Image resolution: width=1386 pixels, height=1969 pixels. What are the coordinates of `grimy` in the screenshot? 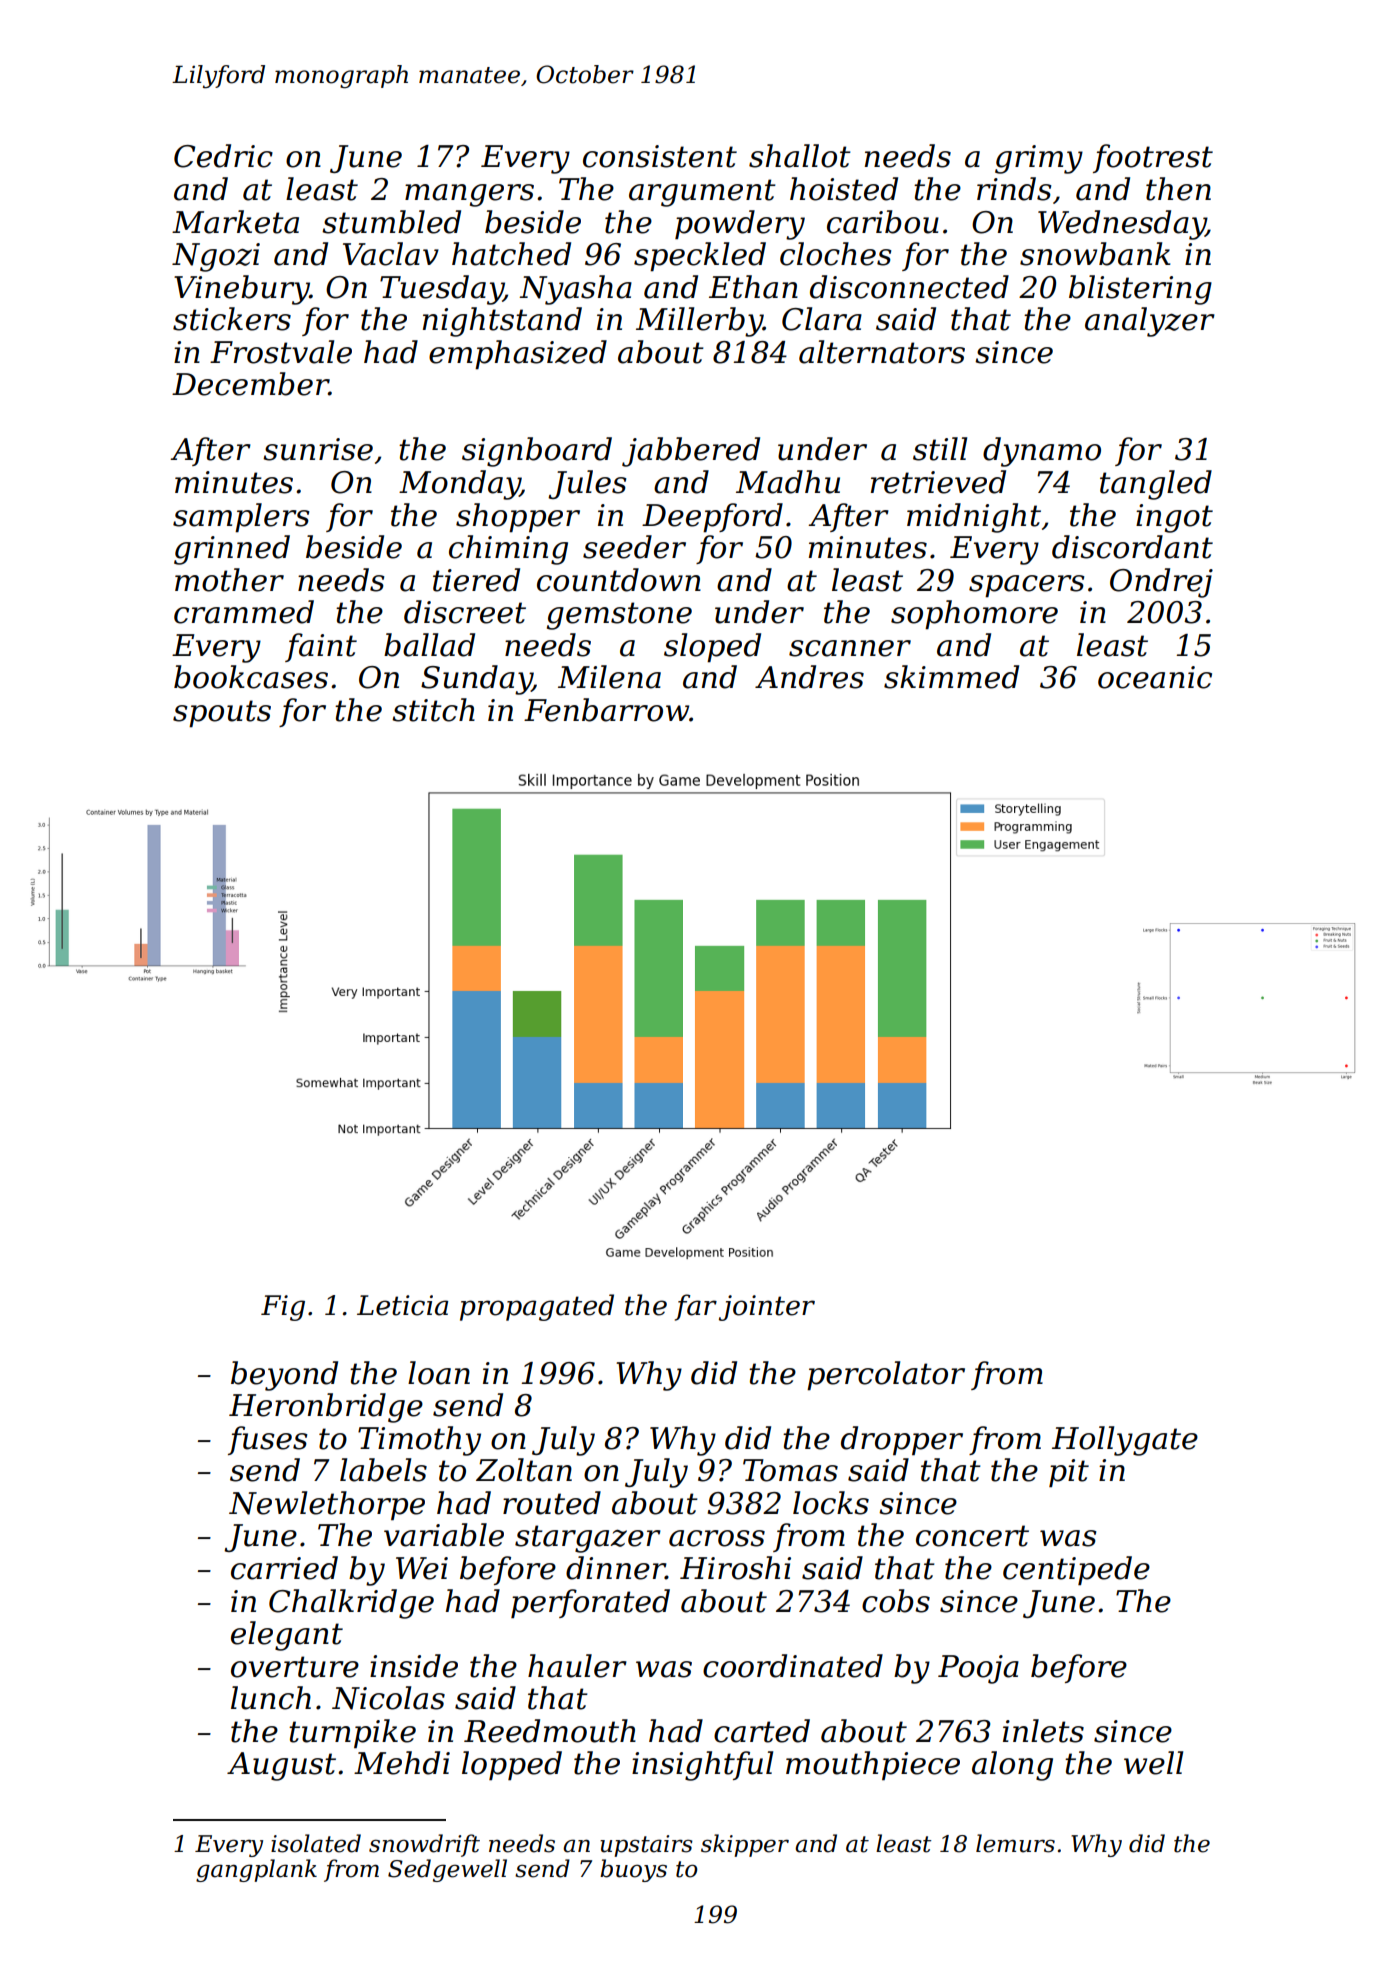 It's located at (1039, 159).
